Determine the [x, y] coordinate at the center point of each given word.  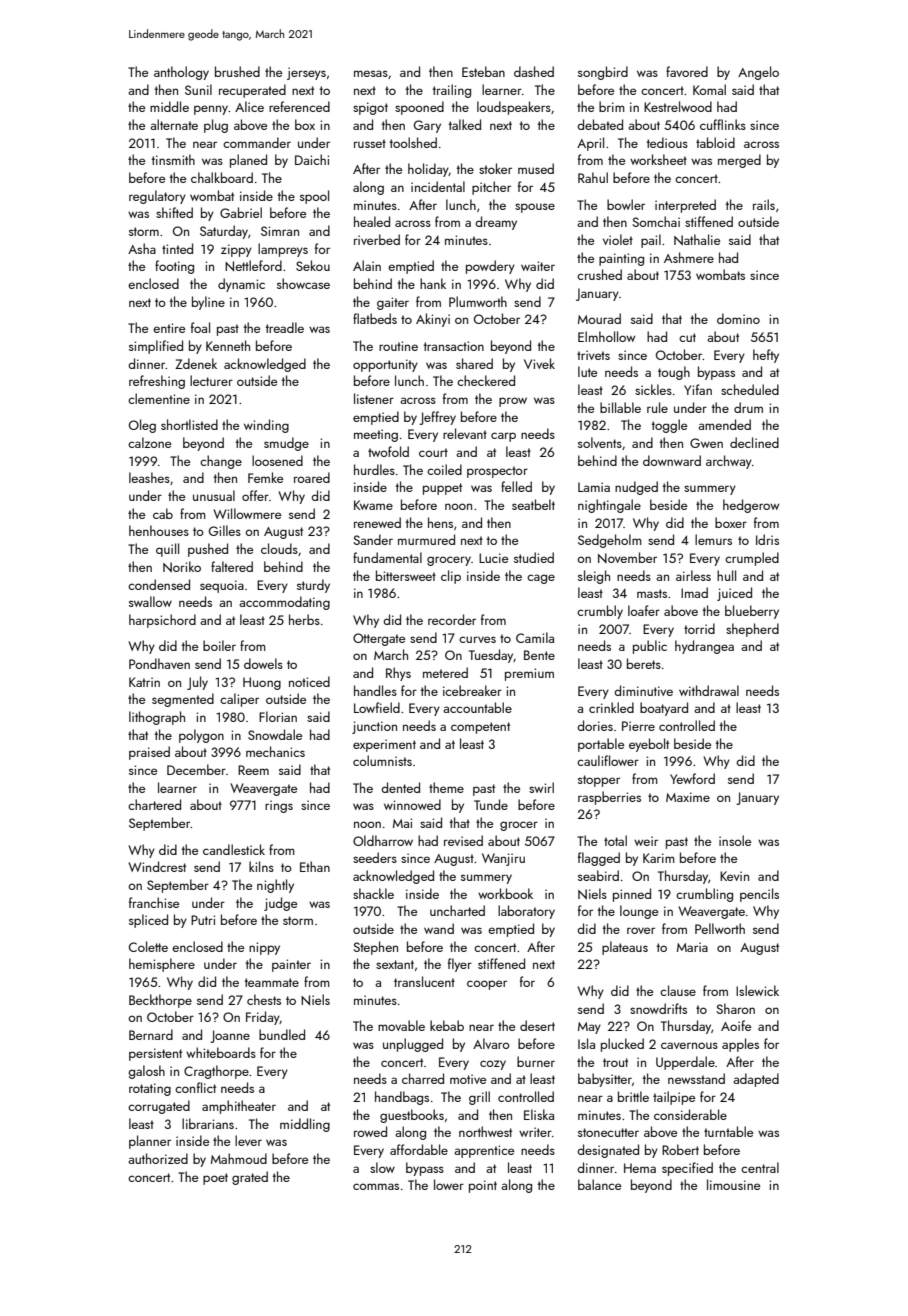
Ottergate [379, 639]
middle [169, 106]
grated [250, 1178]
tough [674, 373]
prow [513, 402]
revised [463, 840]
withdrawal [709, 690]
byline [208, 303]
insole [735, 840]
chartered [154, 804]
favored [687, 71]
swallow [150, 601]
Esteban [483, 71]
